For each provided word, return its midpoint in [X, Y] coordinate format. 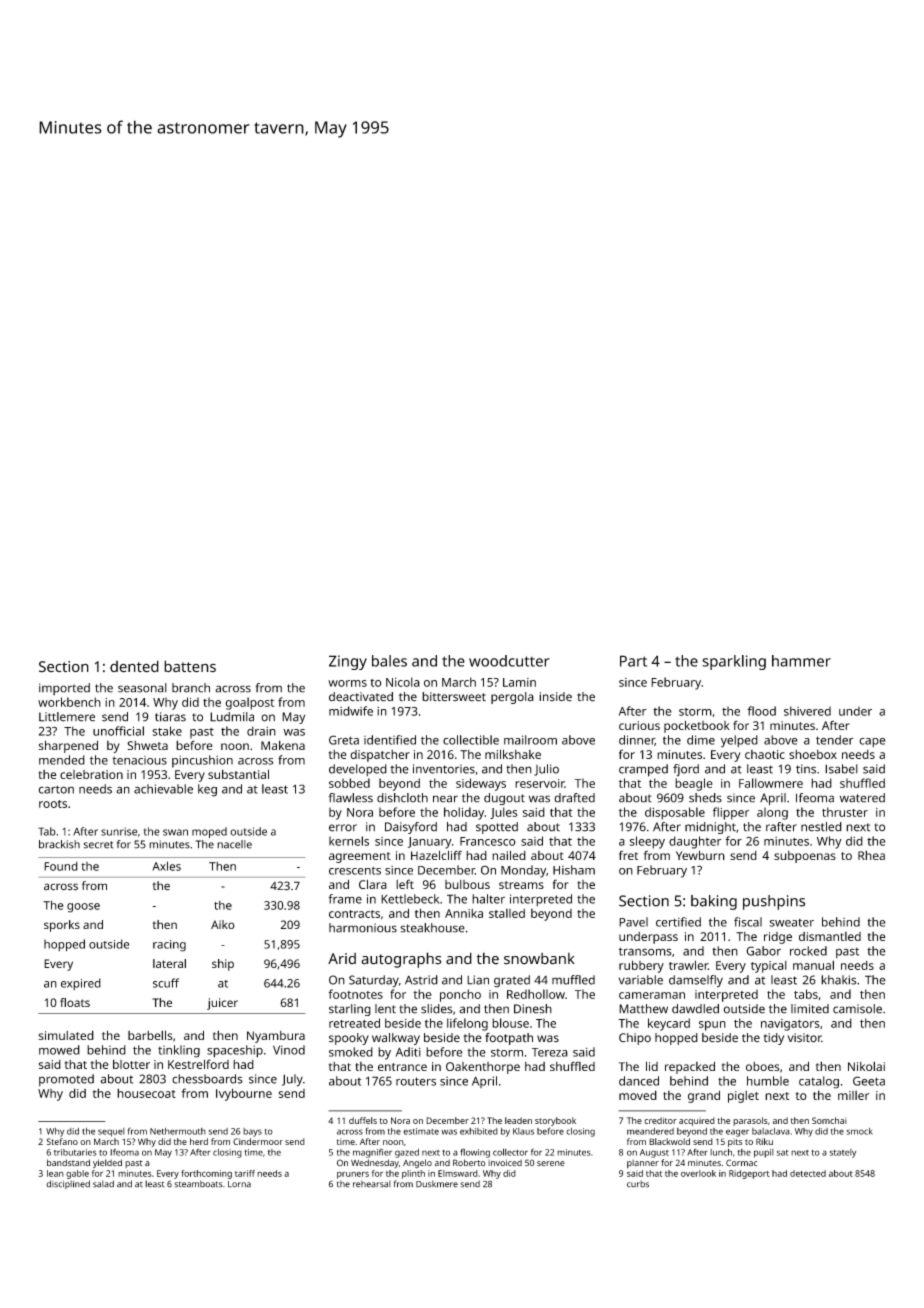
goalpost [249, 703]
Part [633, 661]
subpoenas [805, 857]
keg [207, 790]
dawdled [695, 1009]
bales [389, 661]
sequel [111, 1132]
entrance [402, 1067]
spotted [497, 828]
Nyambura [276, 1037]
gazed [407, 1153]
